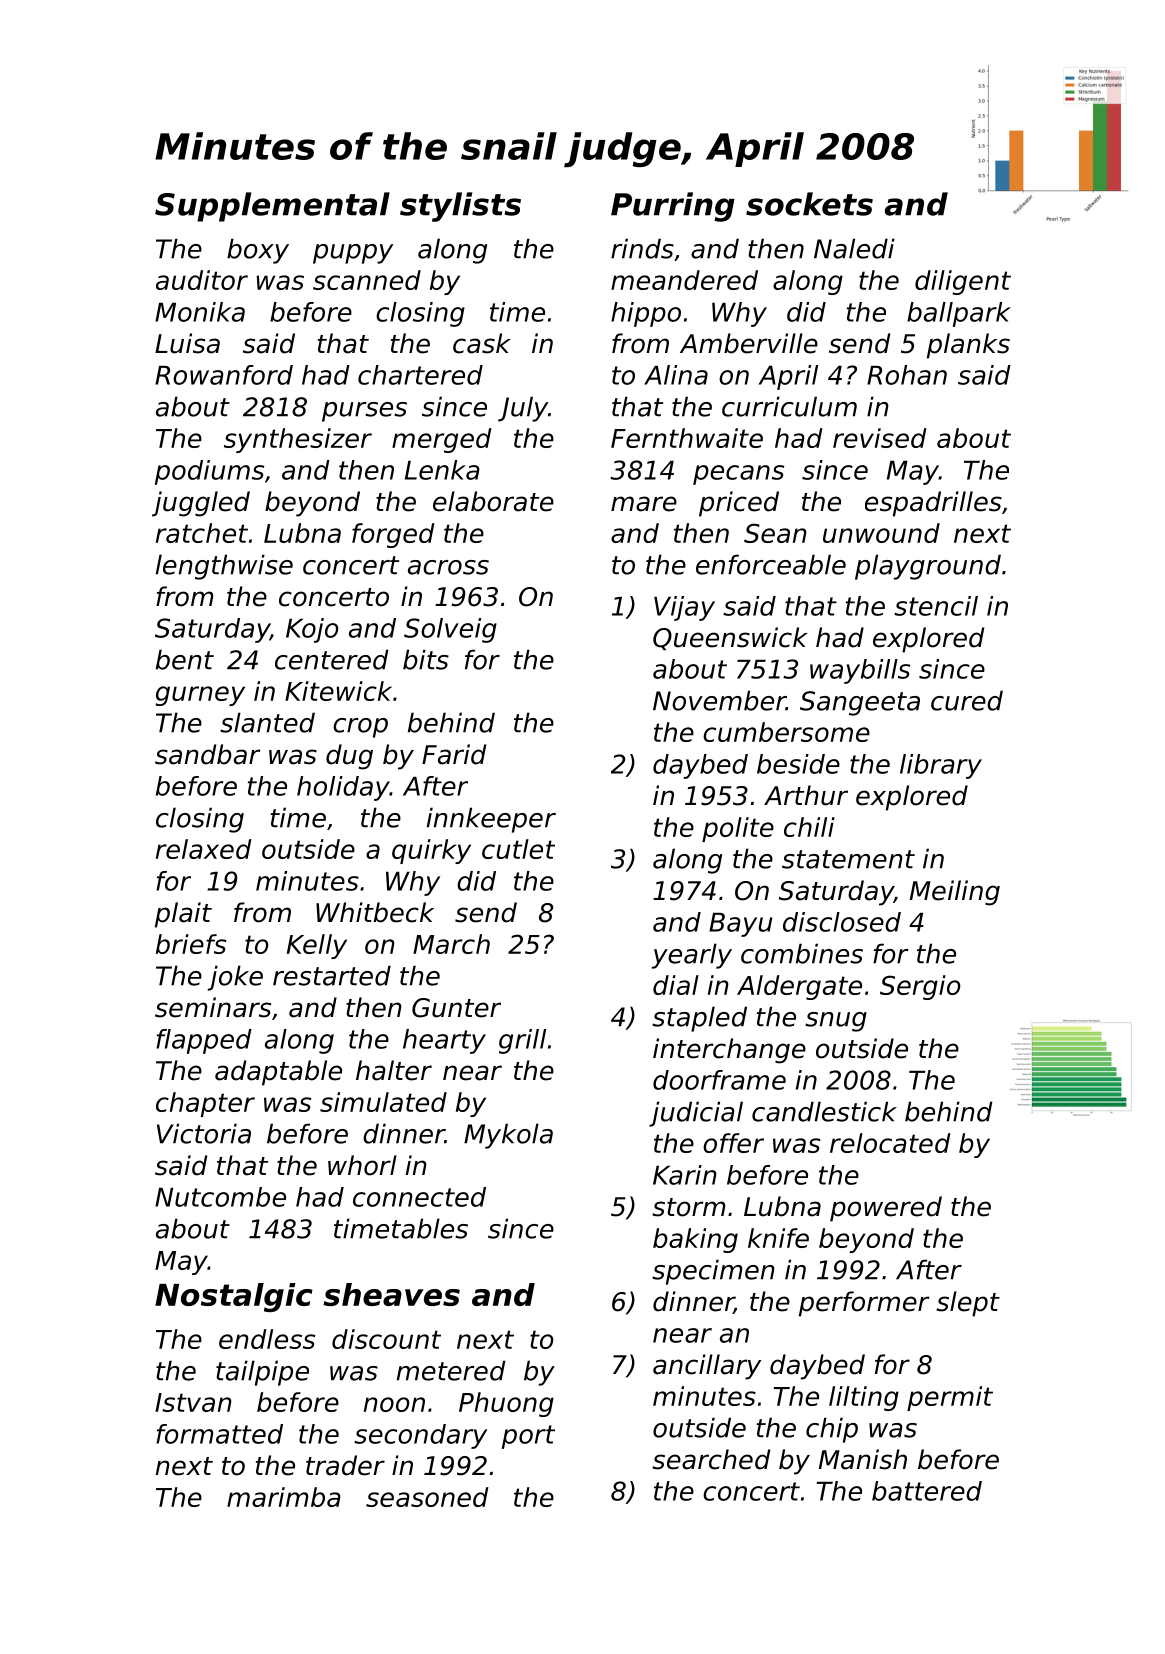 This screenshot has width=1165, height=1654. What do you see at coordinates (684, 280) in the screenshot?
I see `meandered` at bounding box center [684, 280].
